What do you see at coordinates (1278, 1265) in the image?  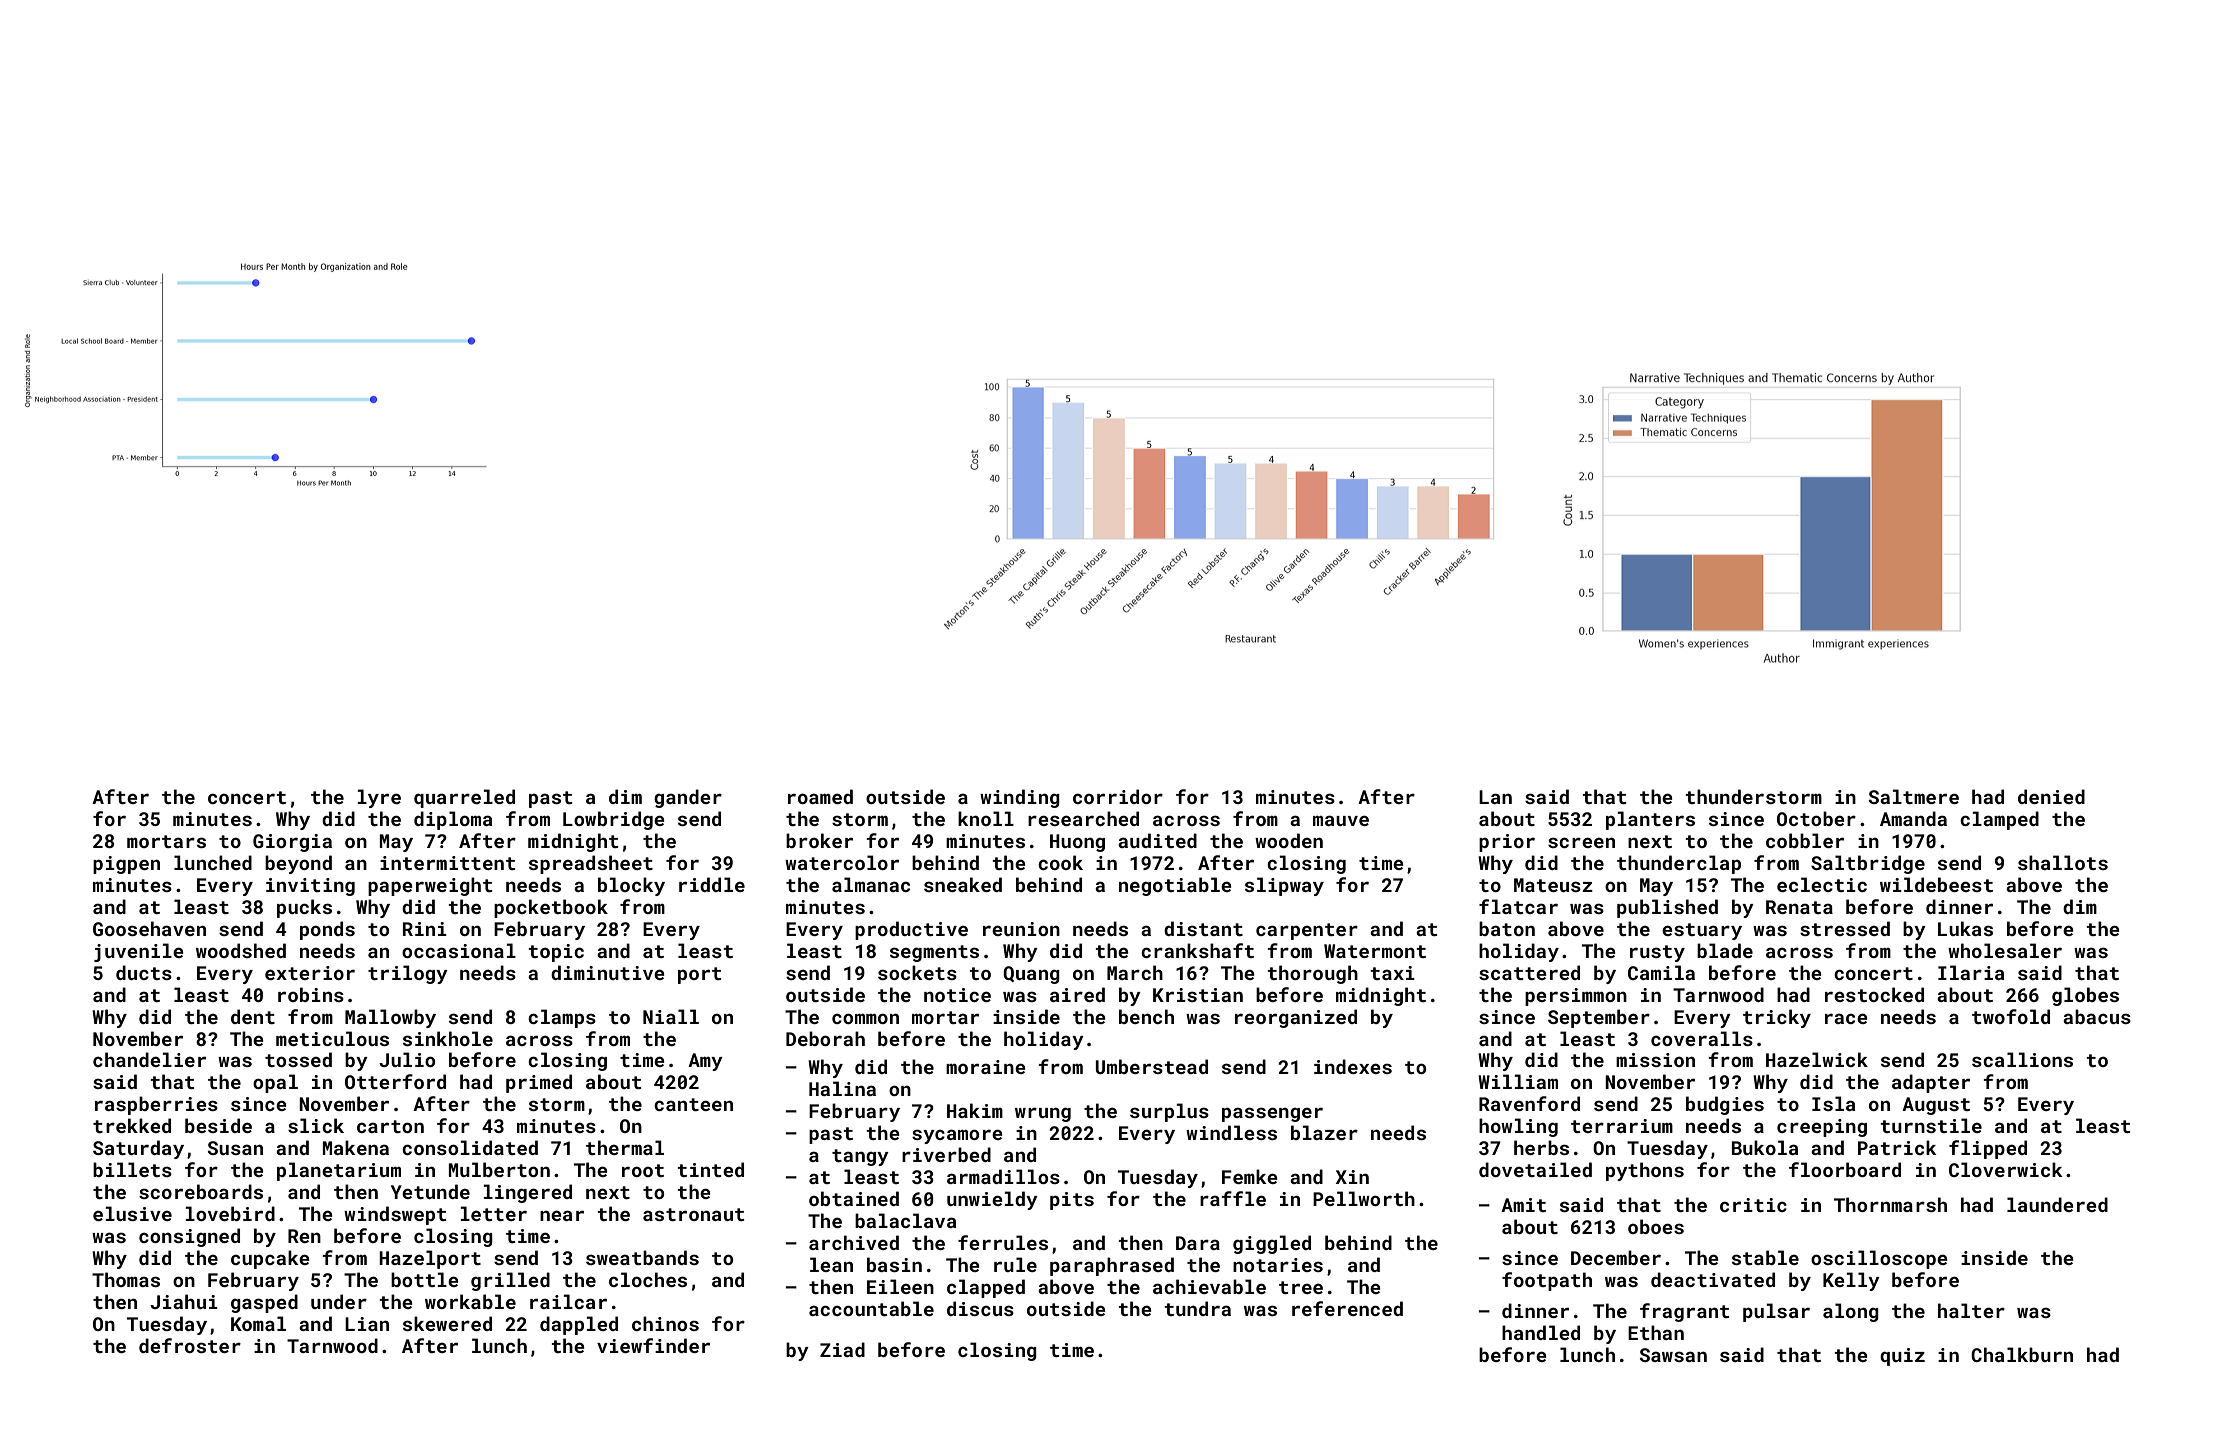 I see `notaries` at bounding box center [1278, 1265].
